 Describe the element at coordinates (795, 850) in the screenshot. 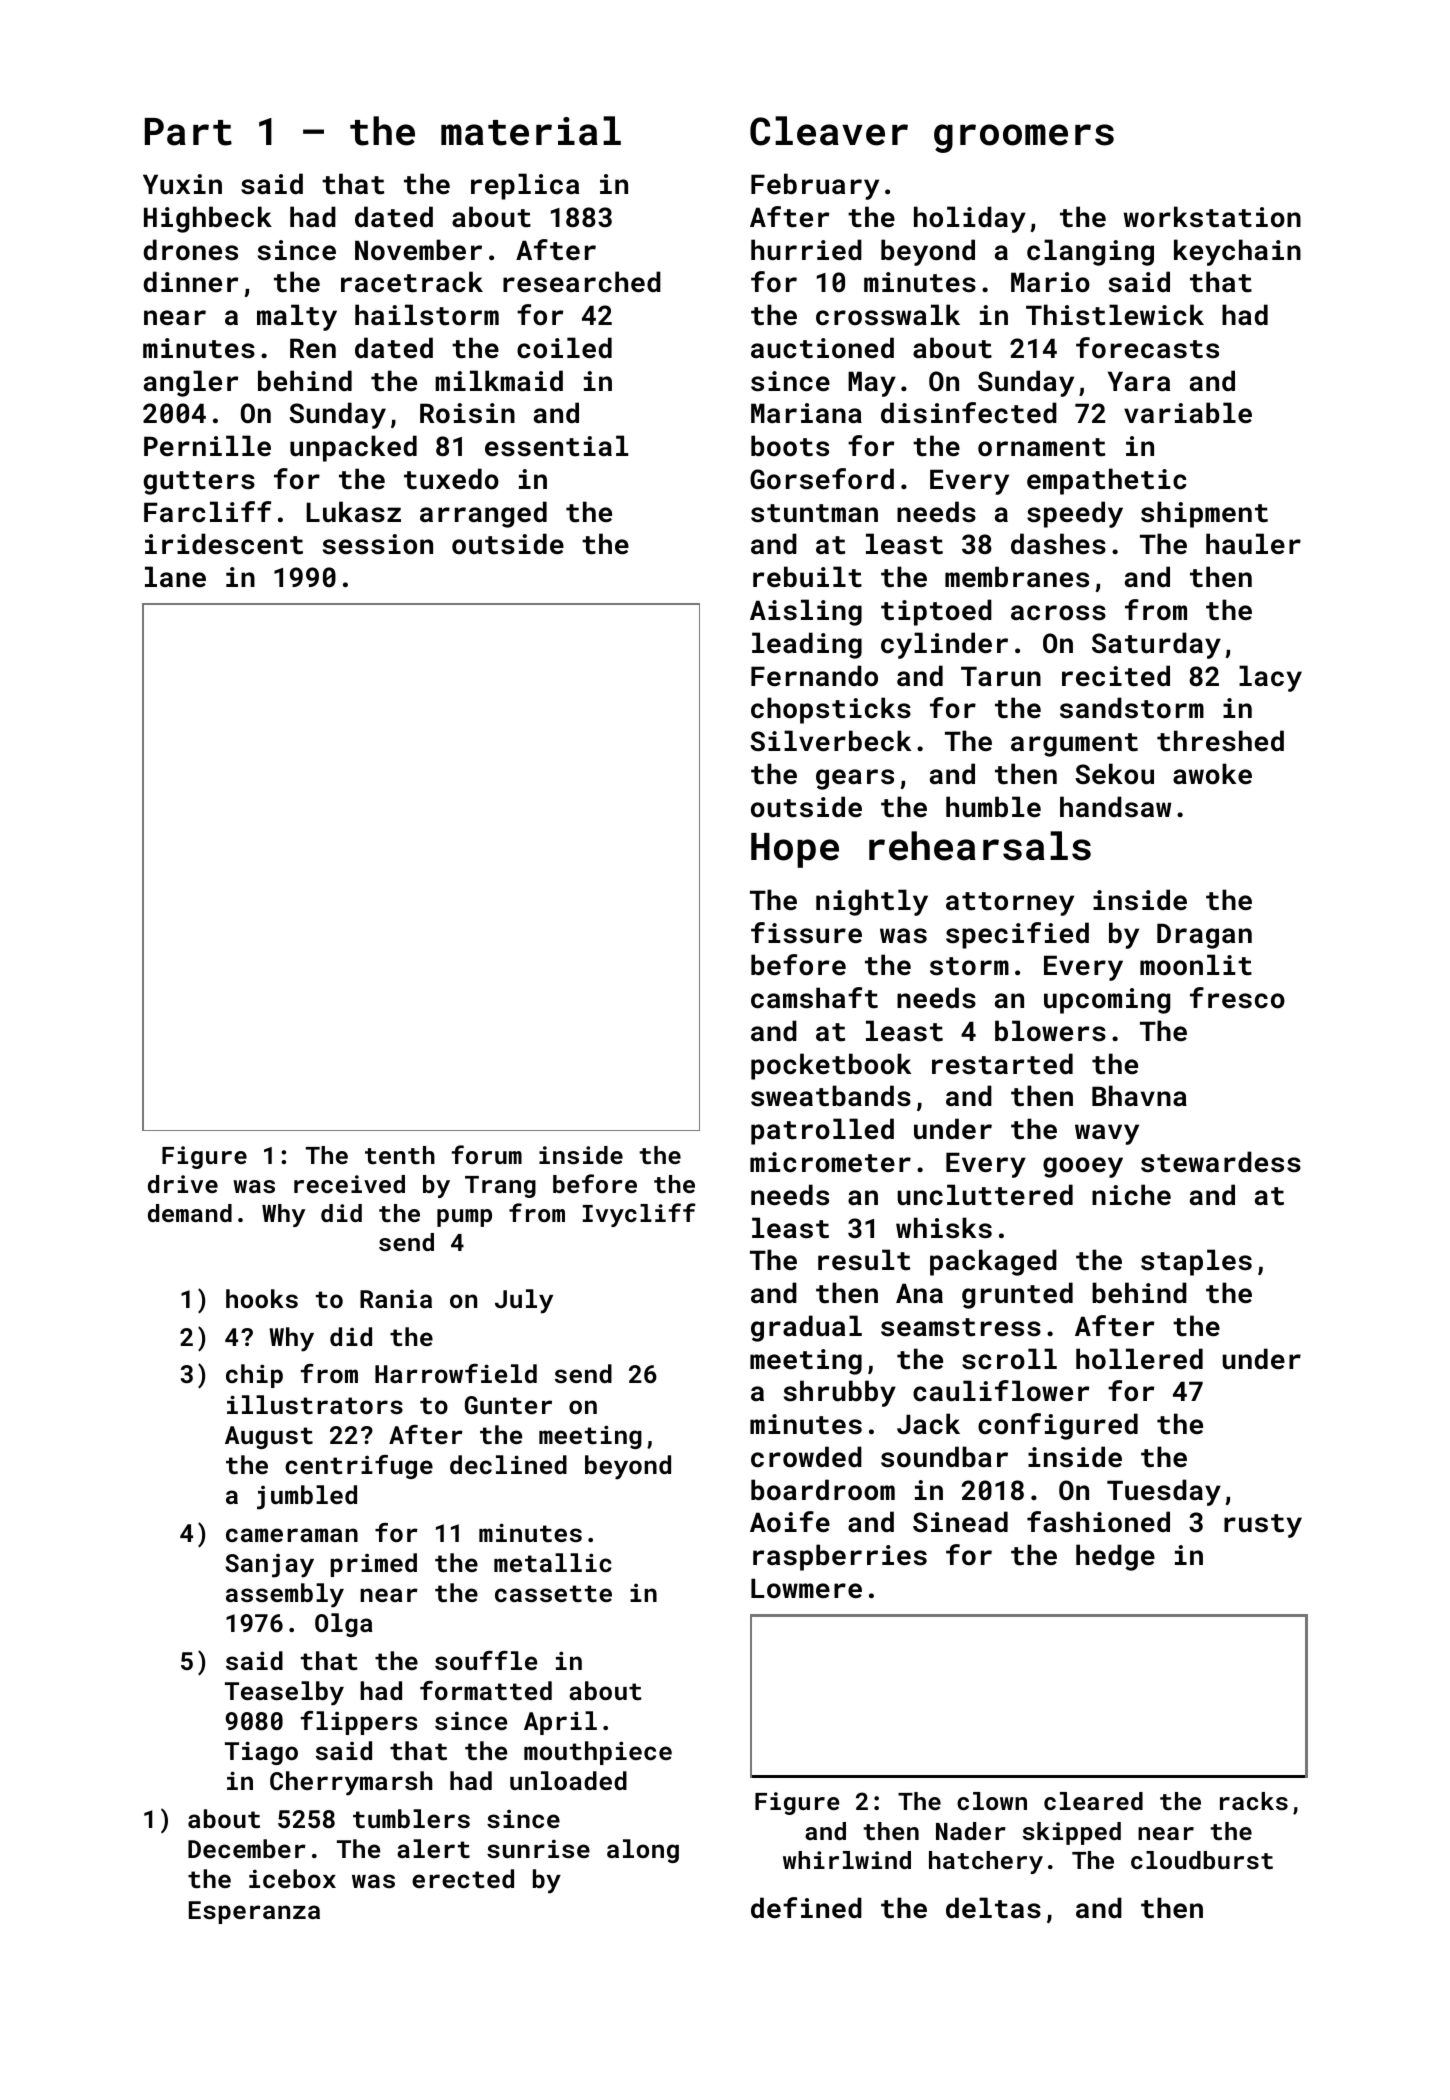

I see `Hope` at that location.
